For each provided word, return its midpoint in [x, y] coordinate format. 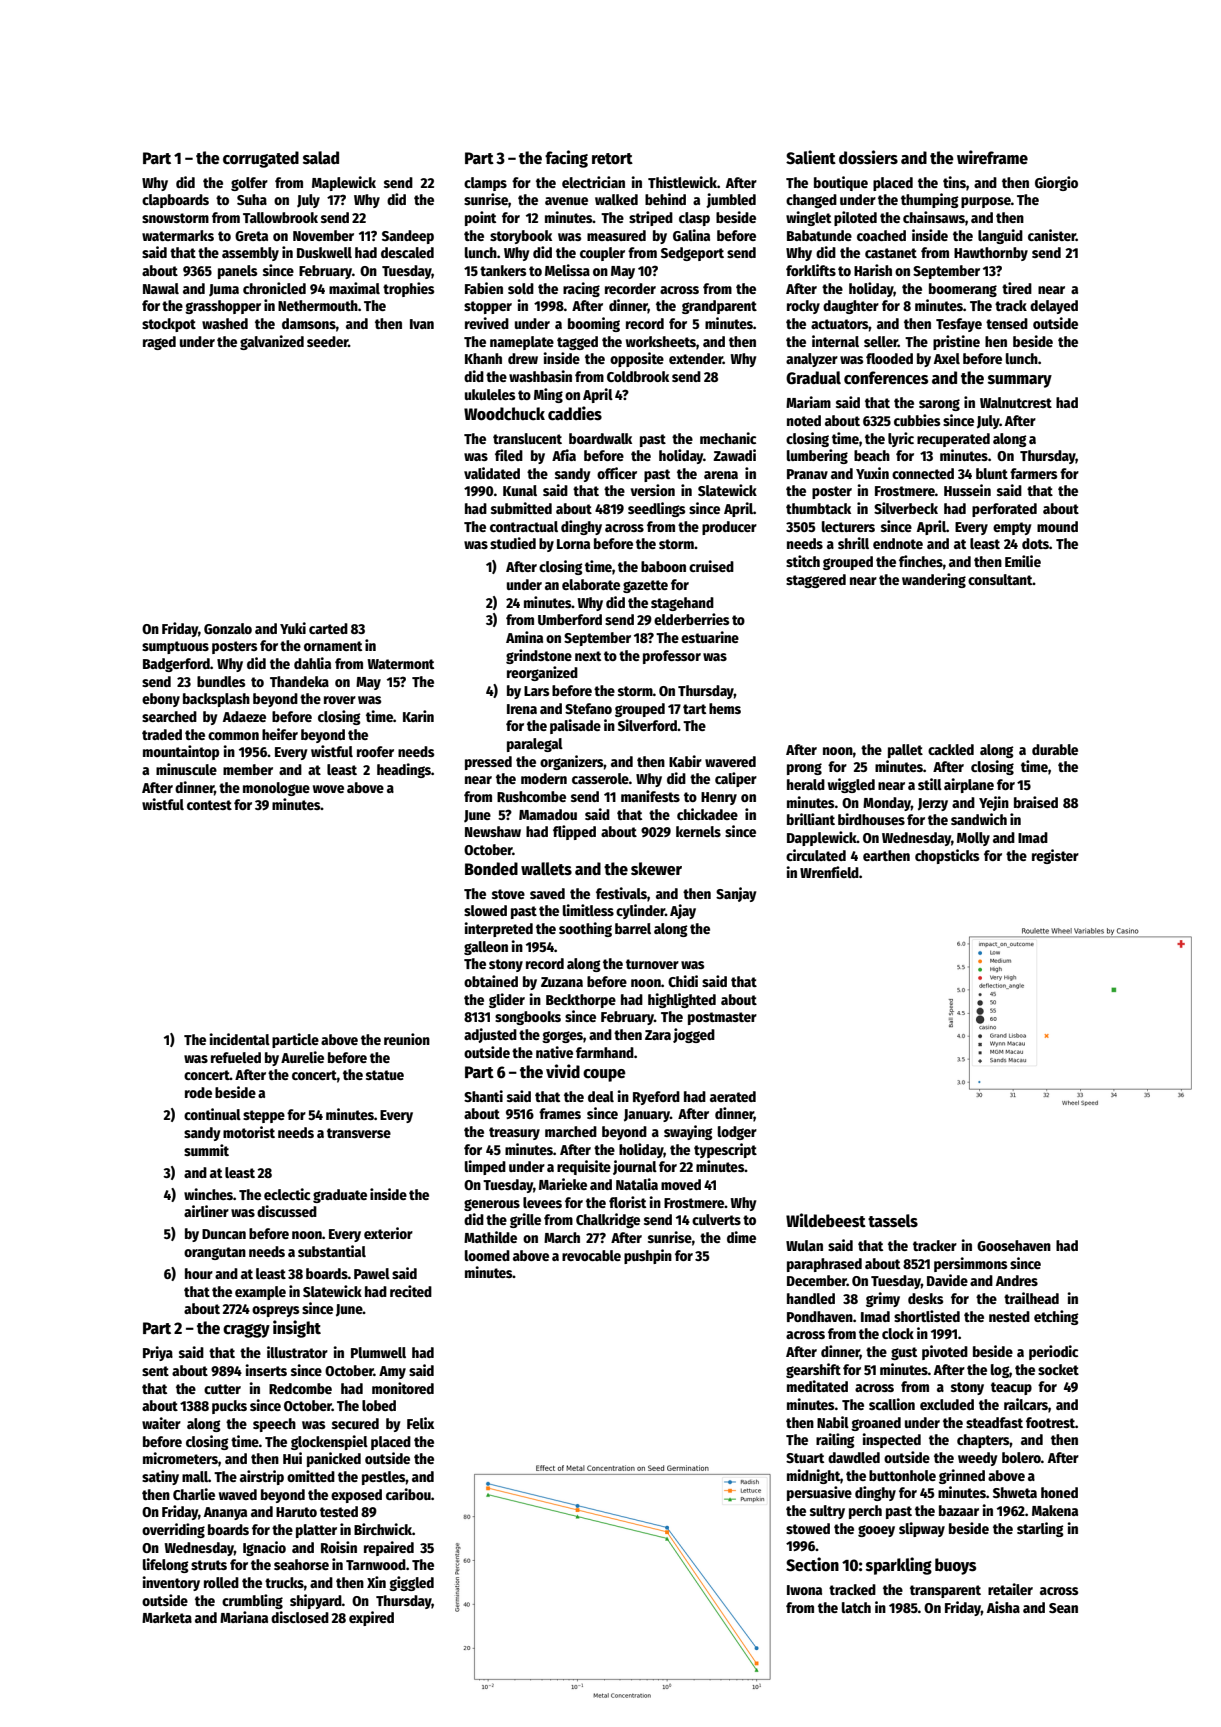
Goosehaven [1014, 1245]
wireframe [992, 157]
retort [612, 159]
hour [199, 1273]
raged [159, 343]
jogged [694, 1035]
